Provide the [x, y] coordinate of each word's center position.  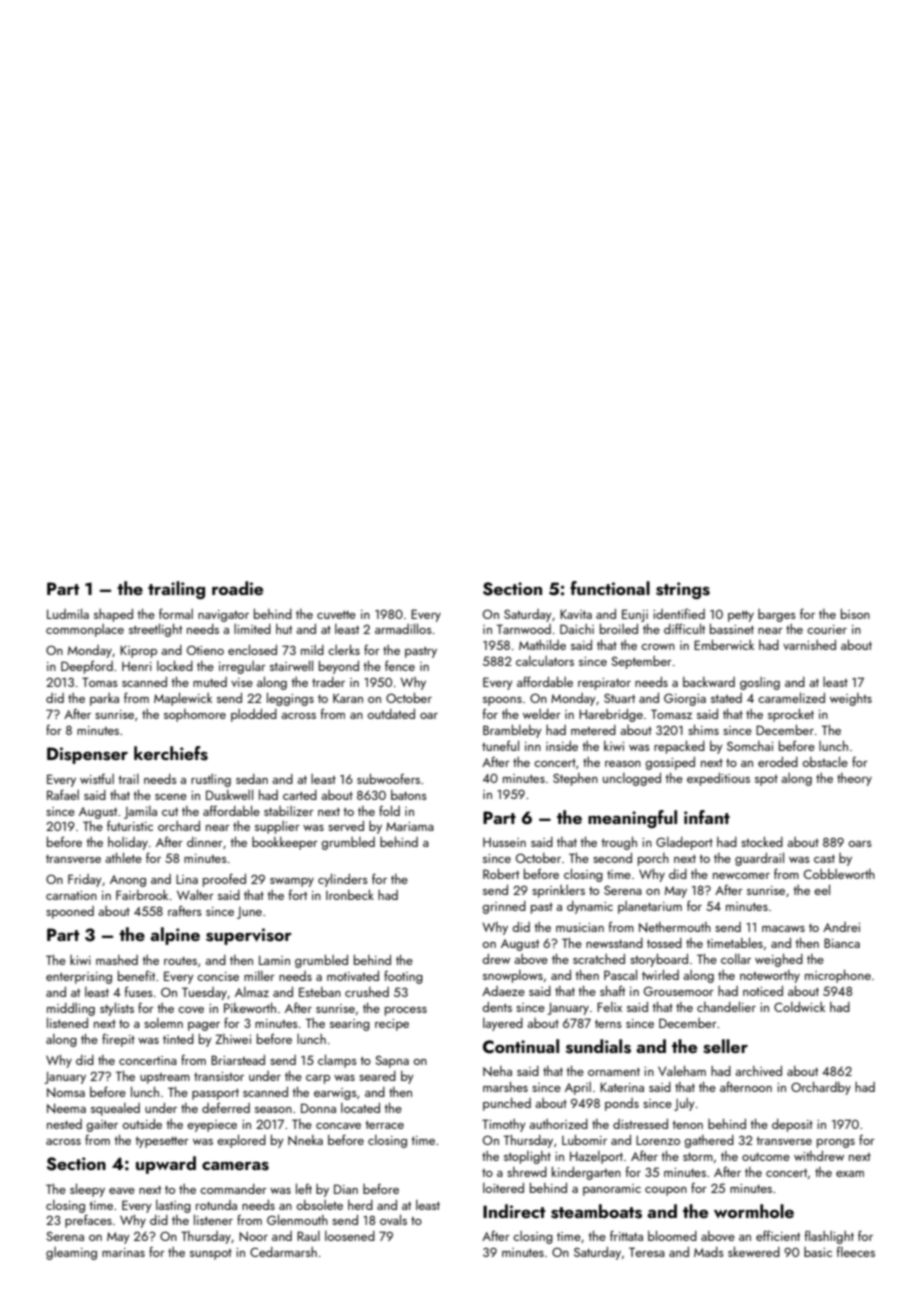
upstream [165, 1078]
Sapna [392, 1061]
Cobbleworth [839, 874]
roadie [237, 588]
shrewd [527, 1172]
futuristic [130, 825]
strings [683, 590]
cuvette [336, 614]
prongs [836, 1143]
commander [233, 1189]
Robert [501, 874]
